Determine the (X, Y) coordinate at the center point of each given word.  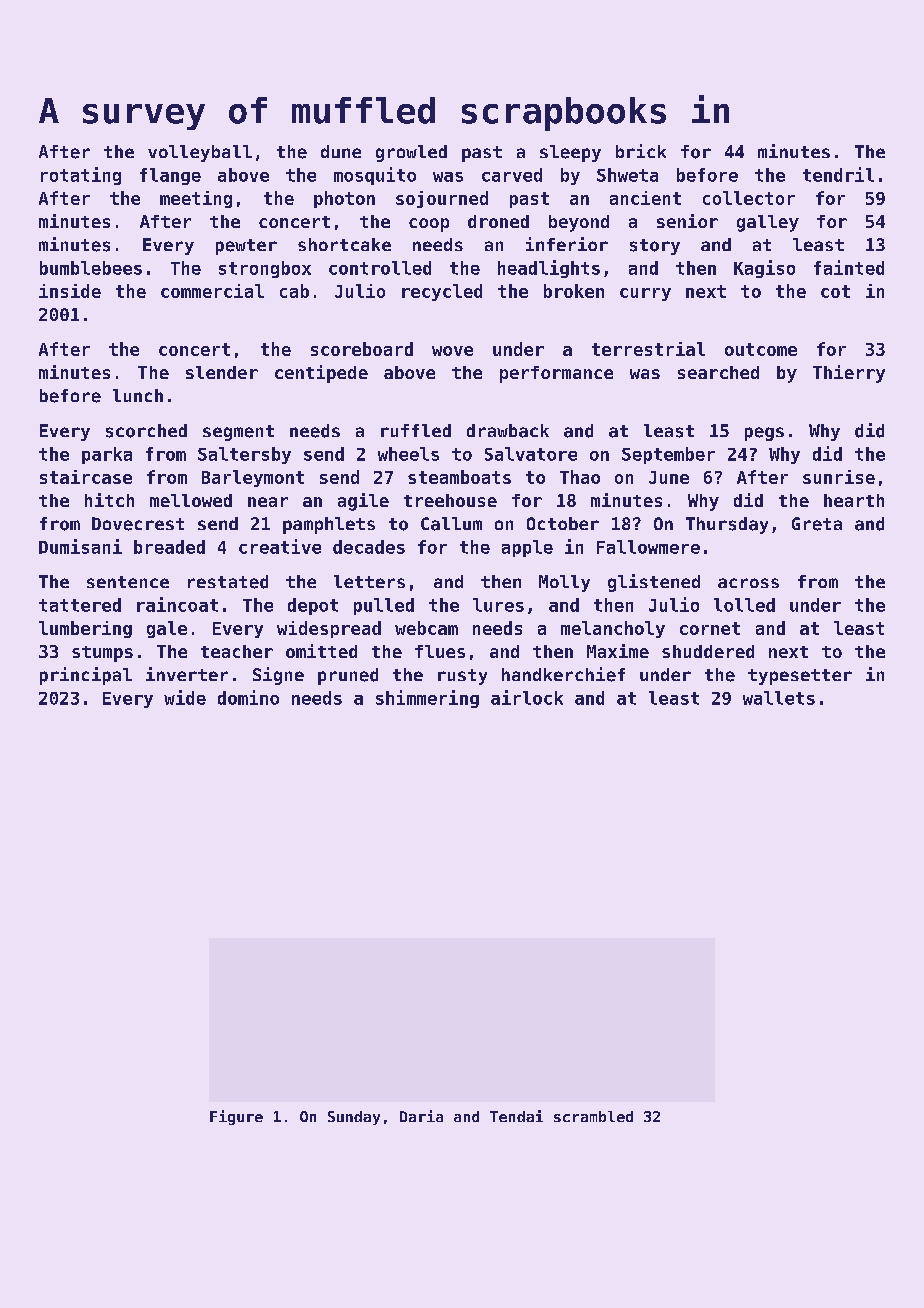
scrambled (593, 1116)
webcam (426, 628)
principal (86, 676)
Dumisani (80, 546)
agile (363, 502)
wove (452, 351)
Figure (236, 1117)
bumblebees (91, 268)
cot (835, 291)
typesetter (800, 677)
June (669, 477)
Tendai (516, 1116)
